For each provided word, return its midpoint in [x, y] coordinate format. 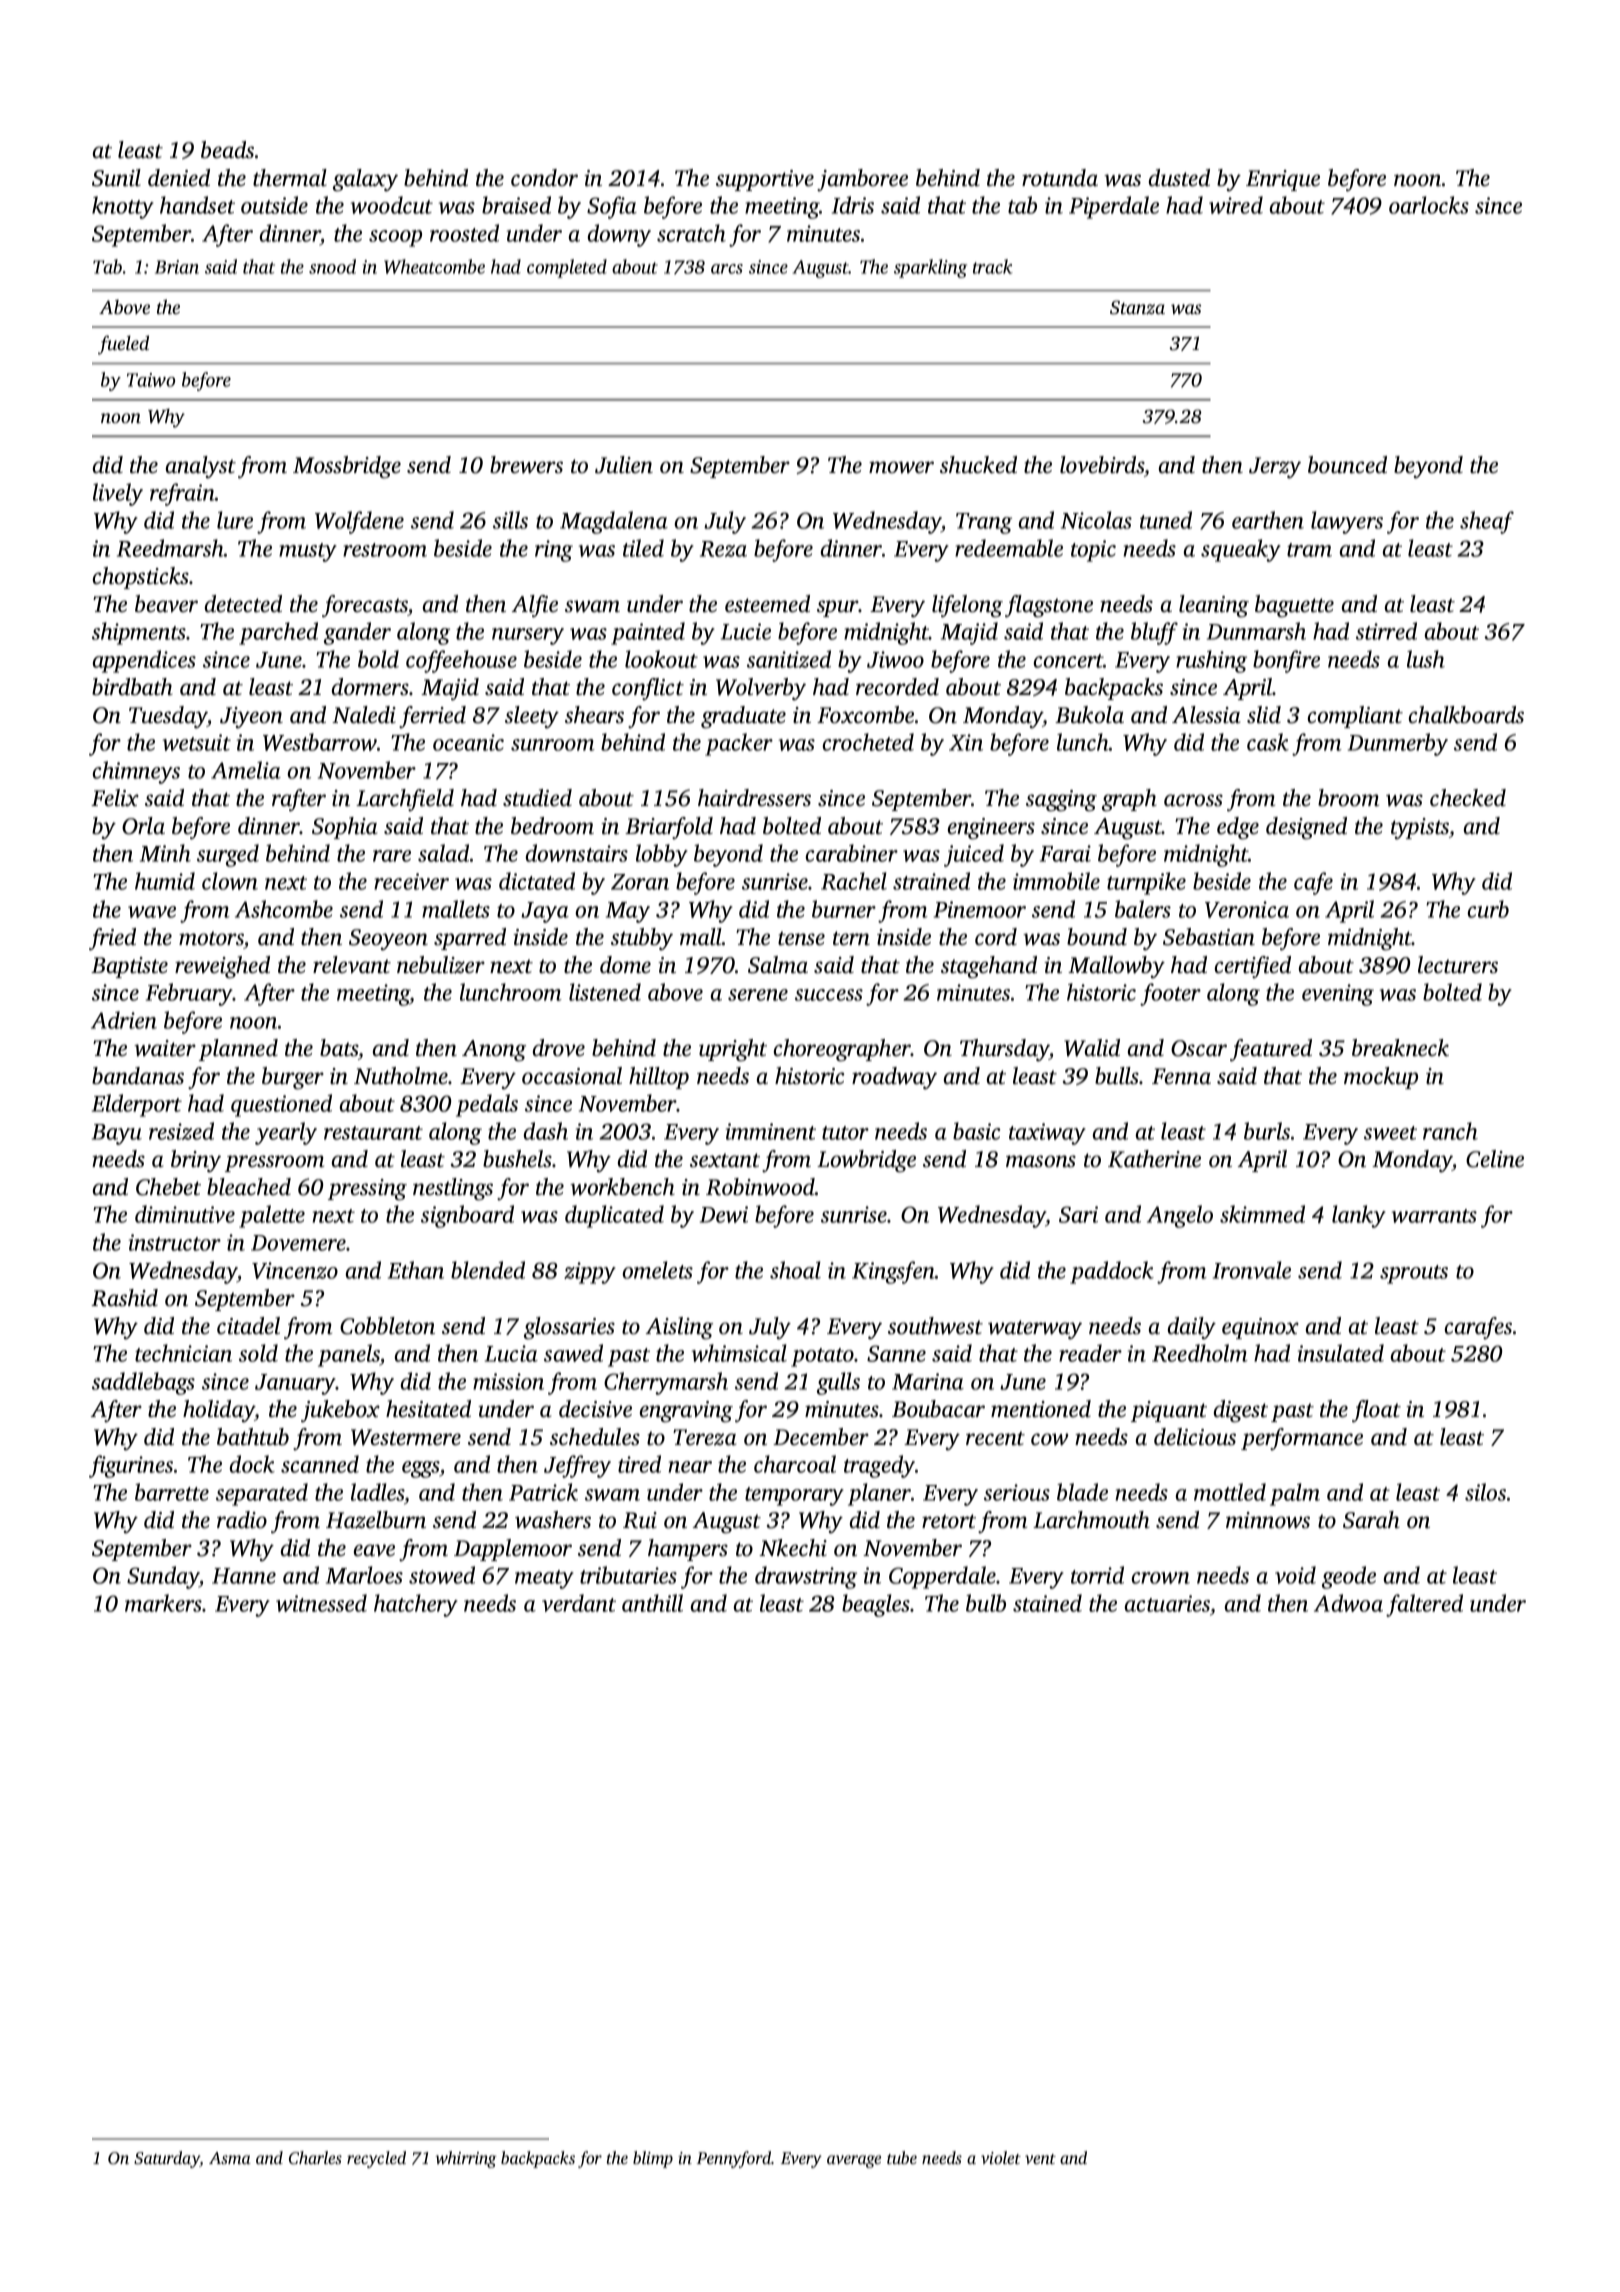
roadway [894, 1078]
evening [1338, 995]
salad [443, 853]
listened [605, 992]
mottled [1230, 1492]
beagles [876, 1605]
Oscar [1199, 1048]
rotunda [1060, 178]
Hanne [244, 1576]
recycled [376, 2159]
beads [227, 150]
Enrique [1283, 180]
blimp [653, 2159]
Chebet [168, 1187]
